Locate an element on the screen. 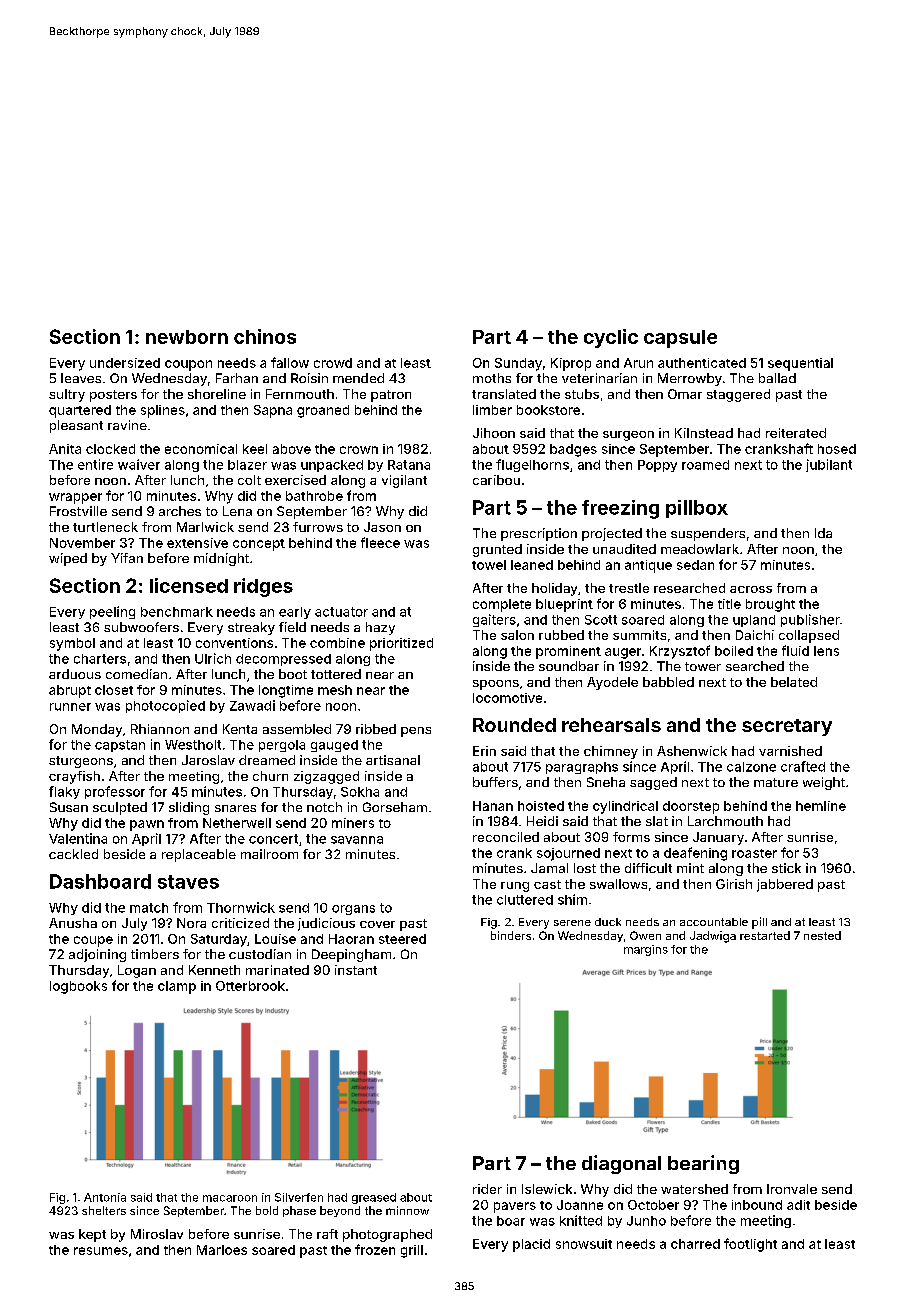 The height and width of the screenshot is (1316, 908). logbooks is located at coordinates (78, 987).
